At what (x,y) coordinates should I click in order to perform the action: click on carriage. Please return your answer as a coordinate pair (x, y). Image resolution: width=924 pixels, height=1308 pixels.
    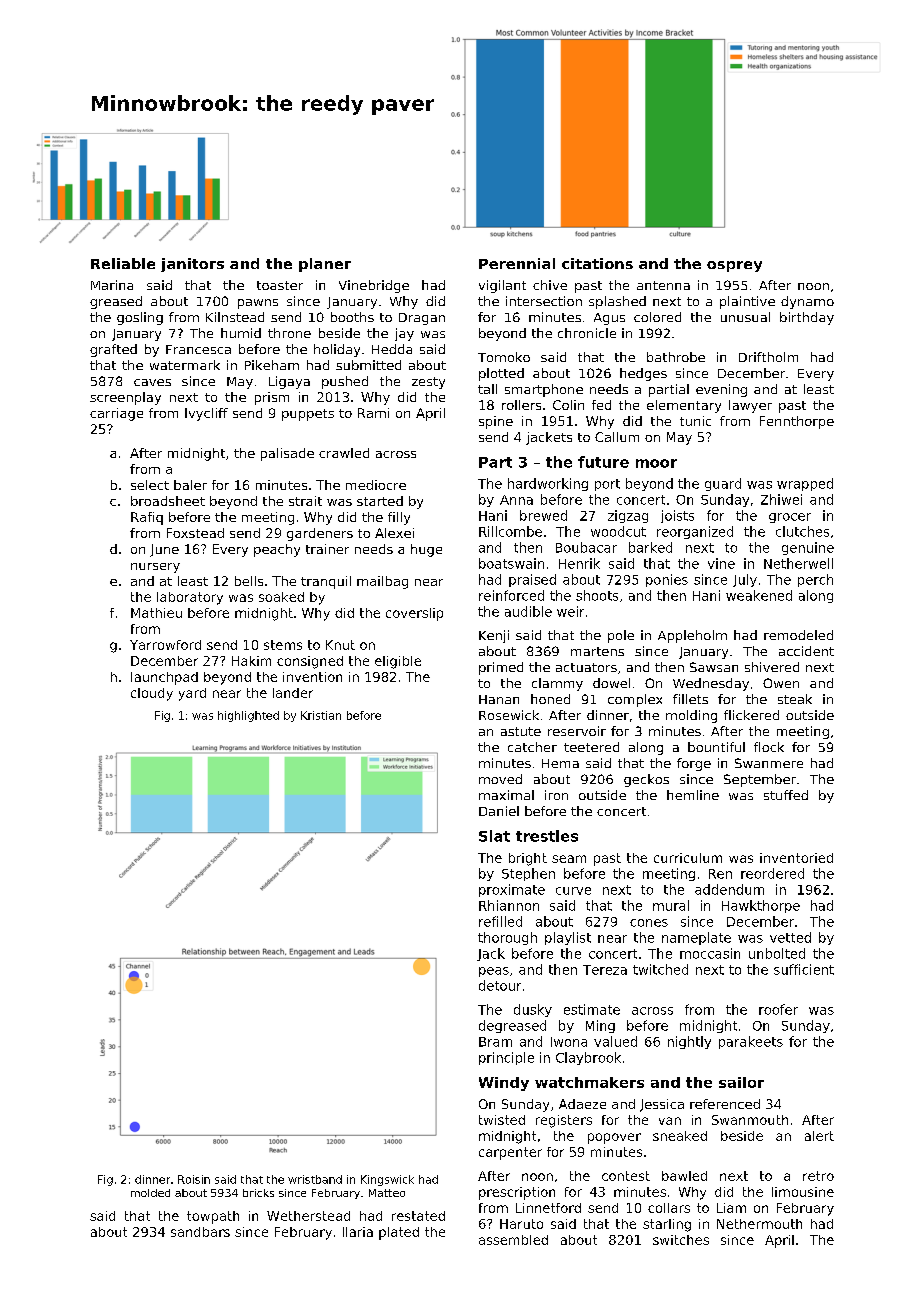
    Looking at the image, I should click on (116, 414).
